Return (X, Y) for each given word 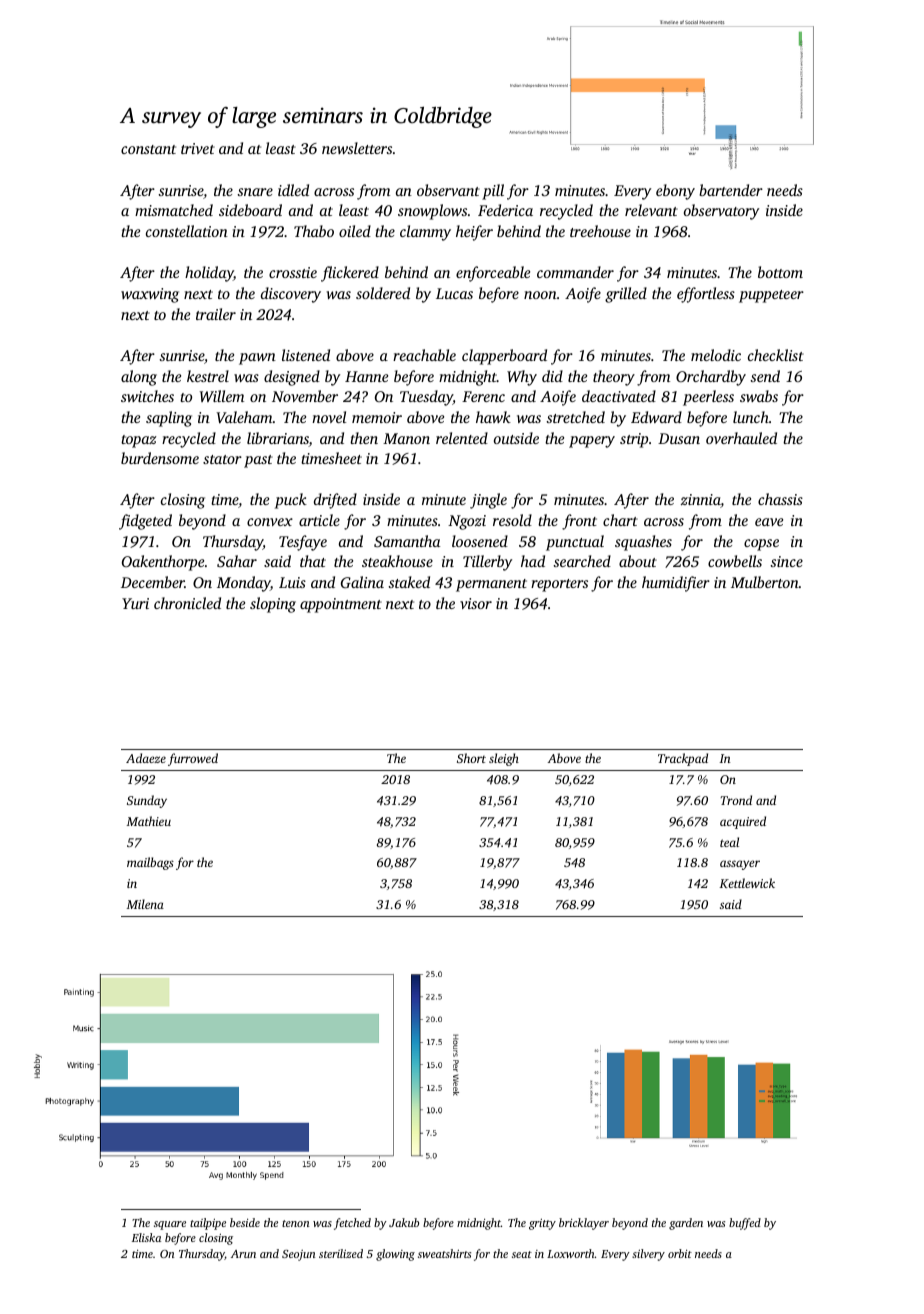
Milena (145, 904)
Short (471, 758)
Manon (406, 438)
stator (222, 459)
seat (522, 1254)
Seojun (298, 1255)
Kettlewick (747, 883)
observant (448, 190)
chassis (780, 499)
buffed (745, 1224)
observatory (721, 212)
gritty (542, 1224)
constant (148, 149)
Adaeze (146, 758)
